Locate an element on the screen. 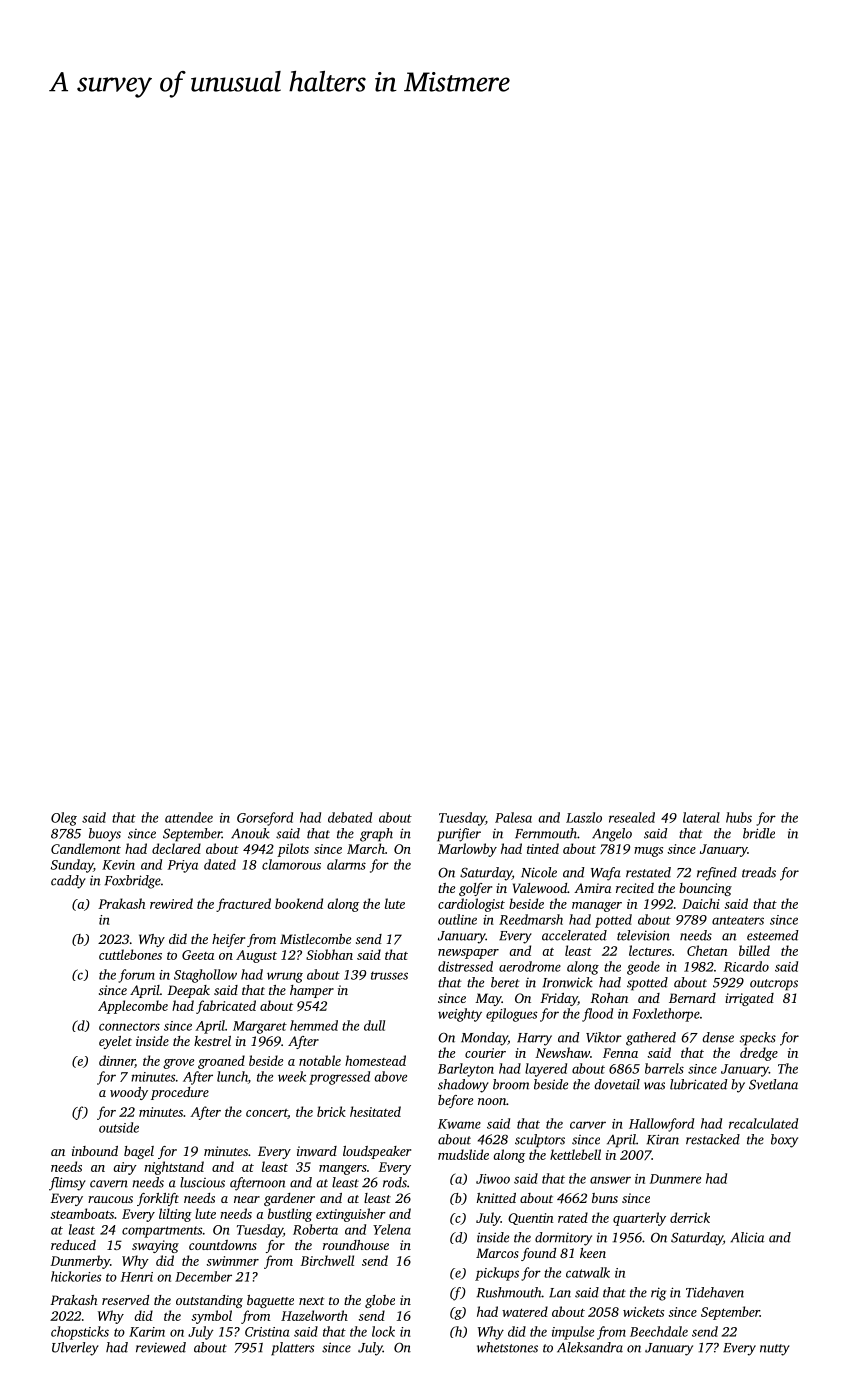 This screenshot has height=1400, width=849. Alicia is located at coordinates (747, 1237).
